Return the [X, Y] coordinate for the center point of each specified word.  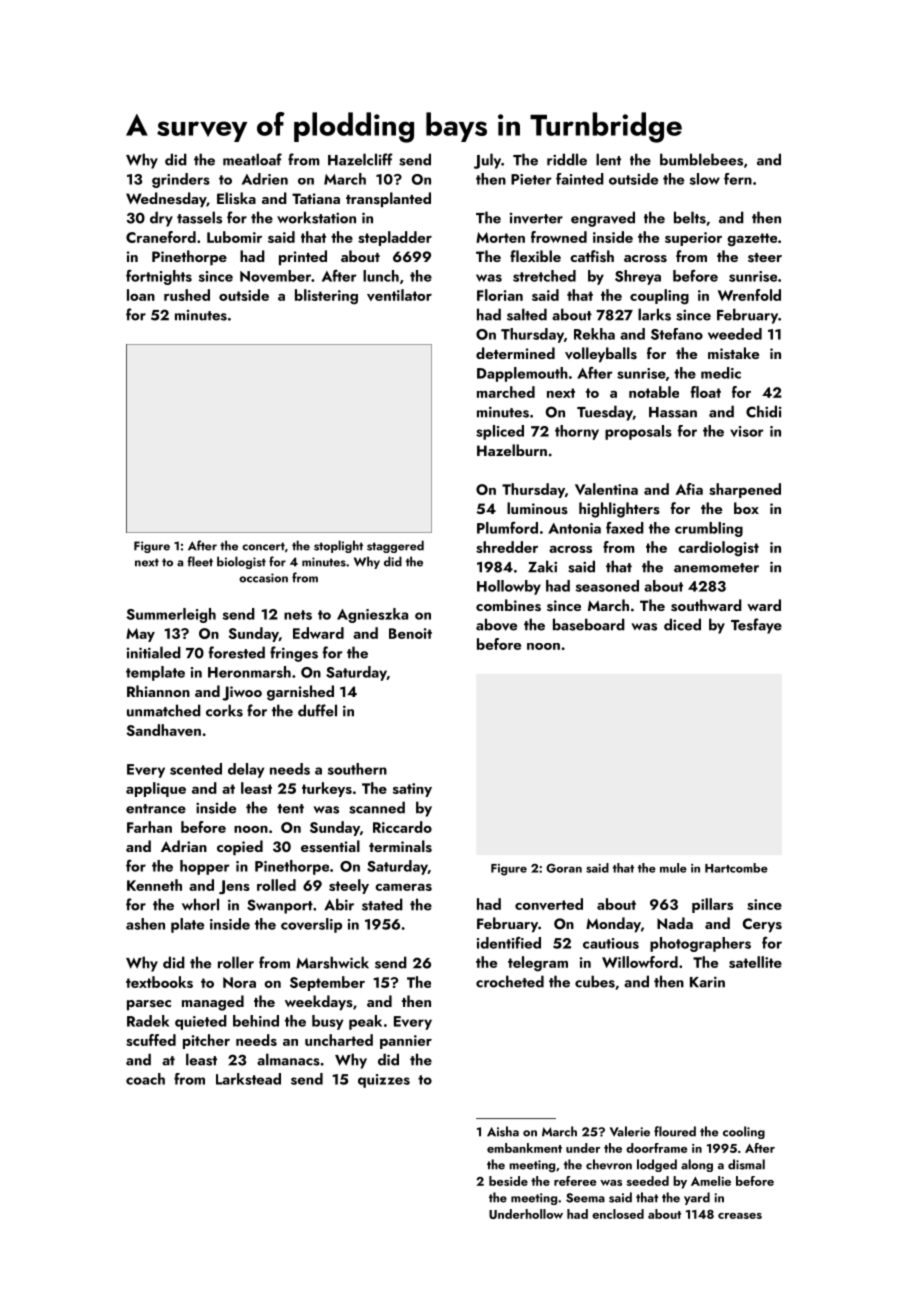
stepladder [395, 238]
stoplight [338, 546]
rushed [187, 295]
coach [145, 1079]
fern [738, 179]
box [746, 508]
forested [237, 652]
